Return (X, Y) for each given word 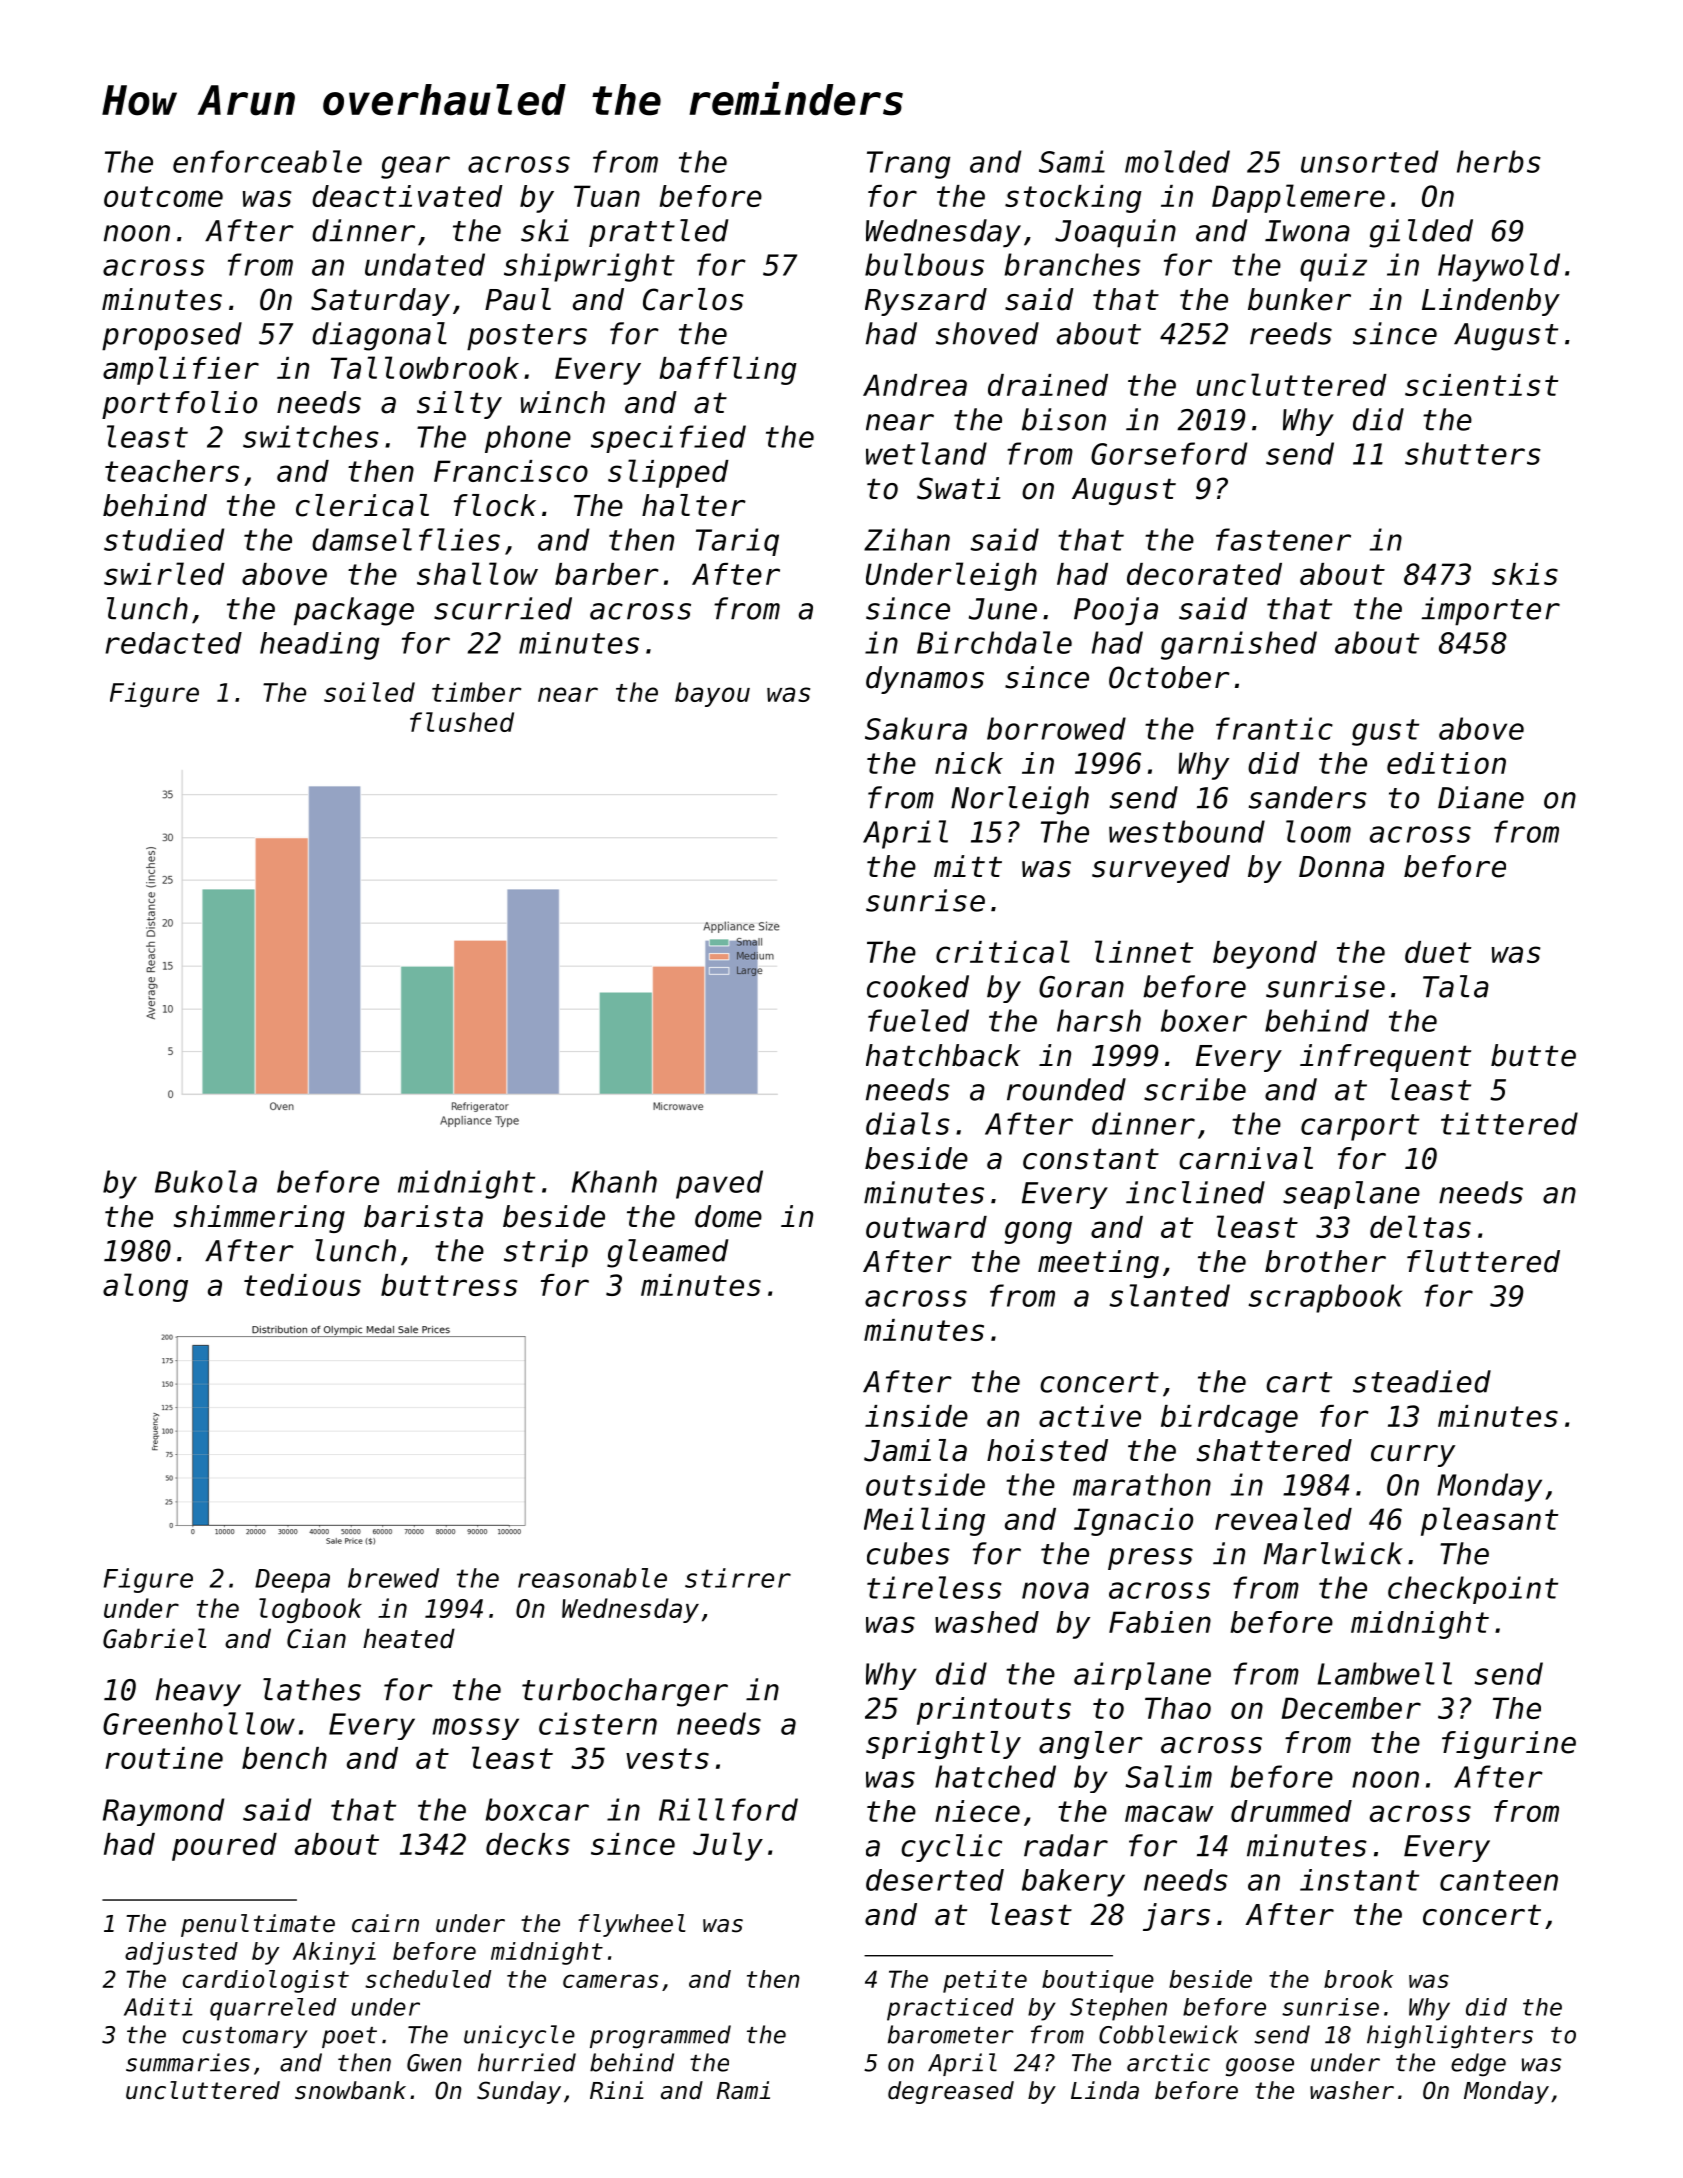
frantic (1274, 728)
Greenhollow (199, 1723)
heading (319, 646)
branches (1073, 264)
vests (667, 1758)
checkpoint (1473, 1590)
